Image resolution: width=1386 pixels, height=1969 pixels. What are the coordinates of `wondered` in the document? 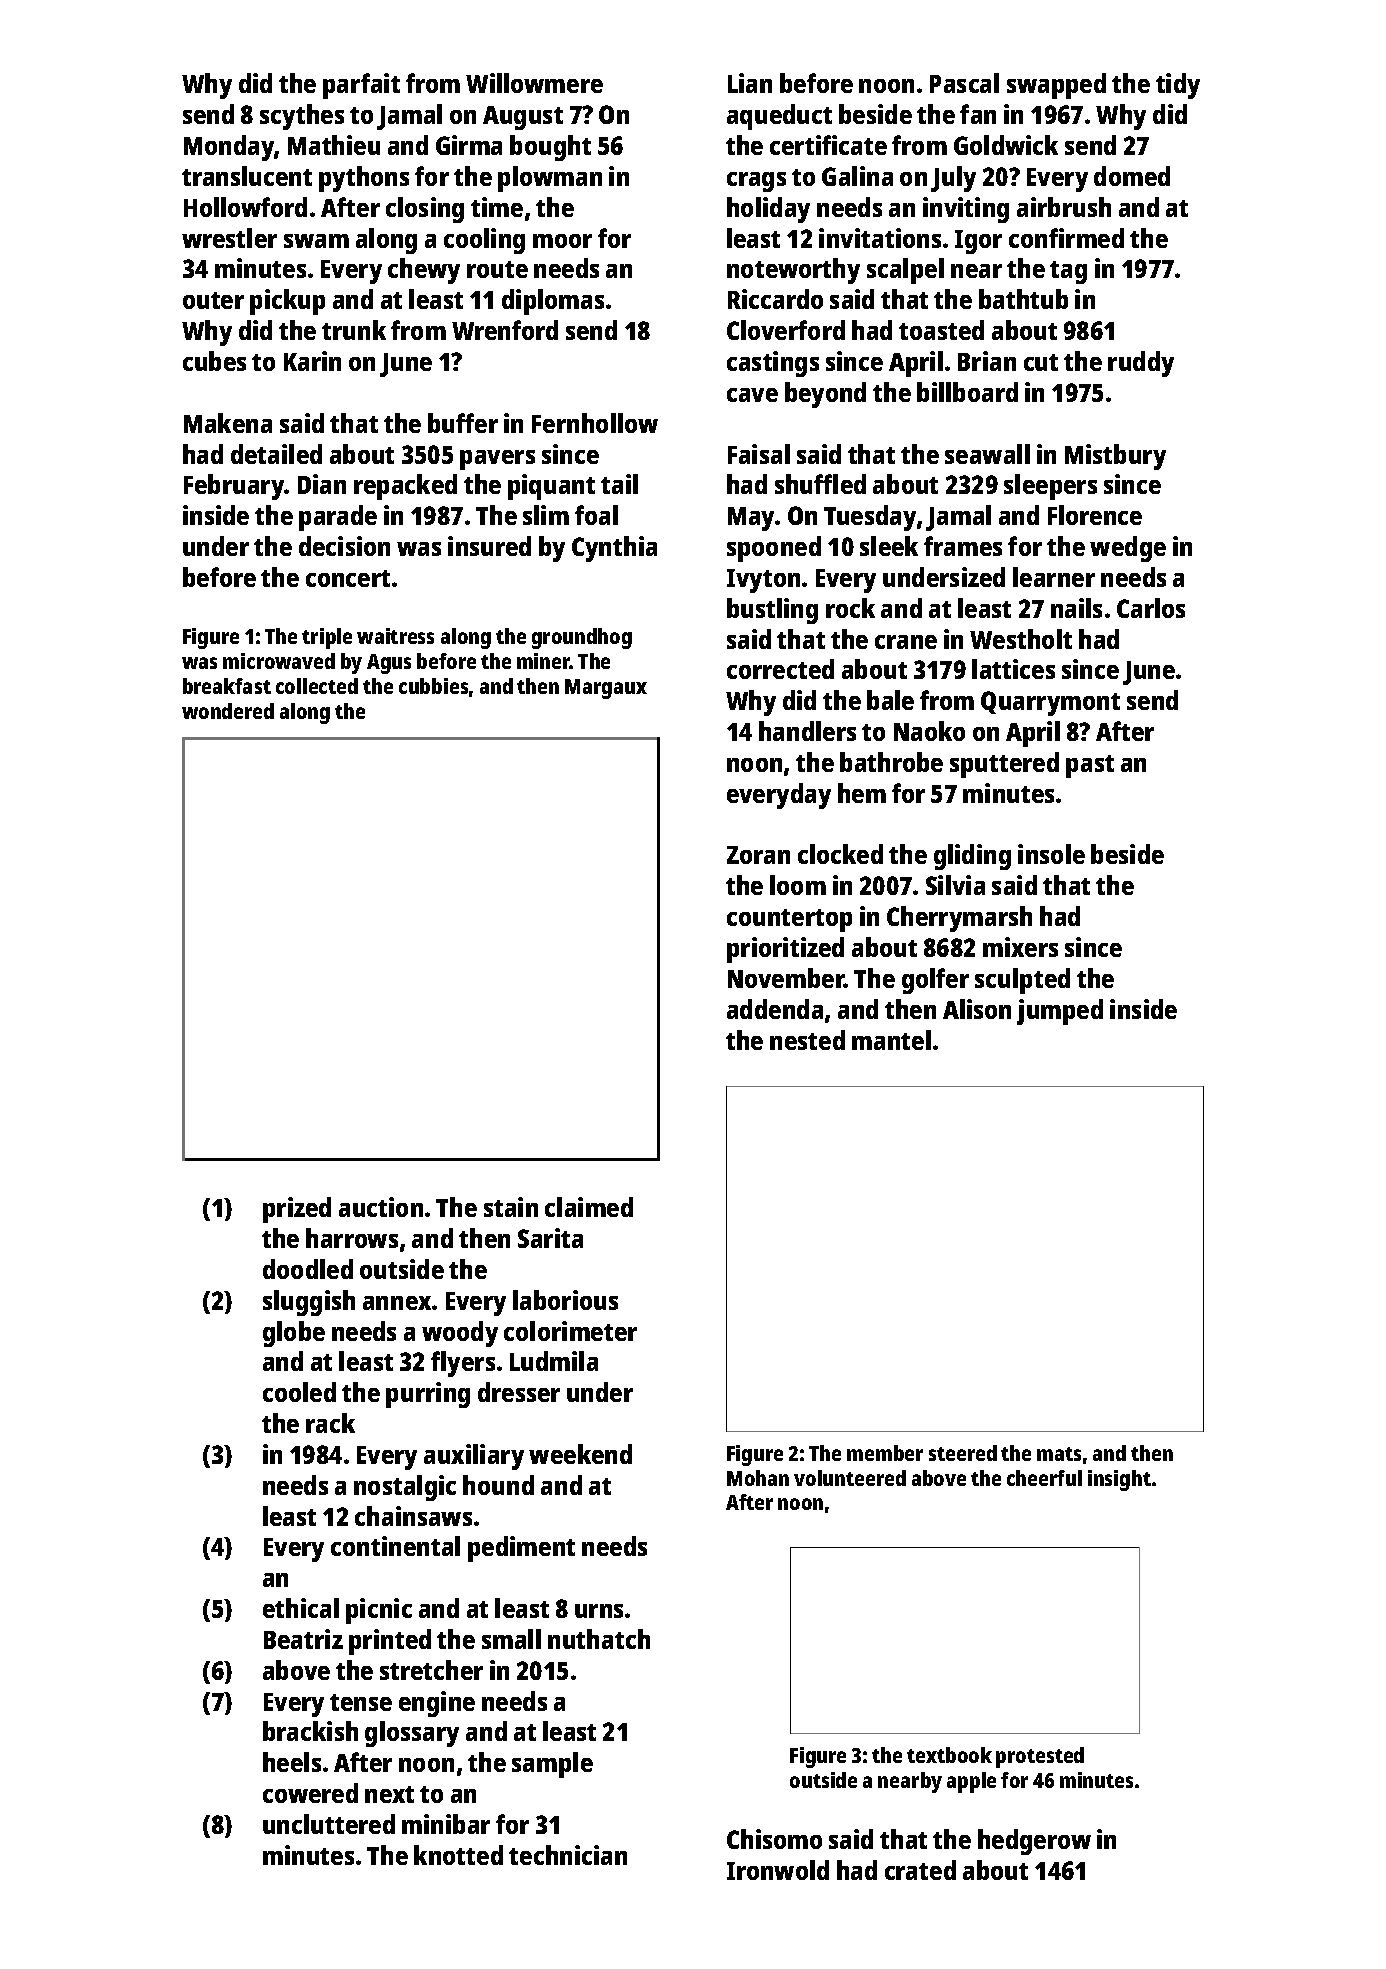 It's located at (228, 711).
